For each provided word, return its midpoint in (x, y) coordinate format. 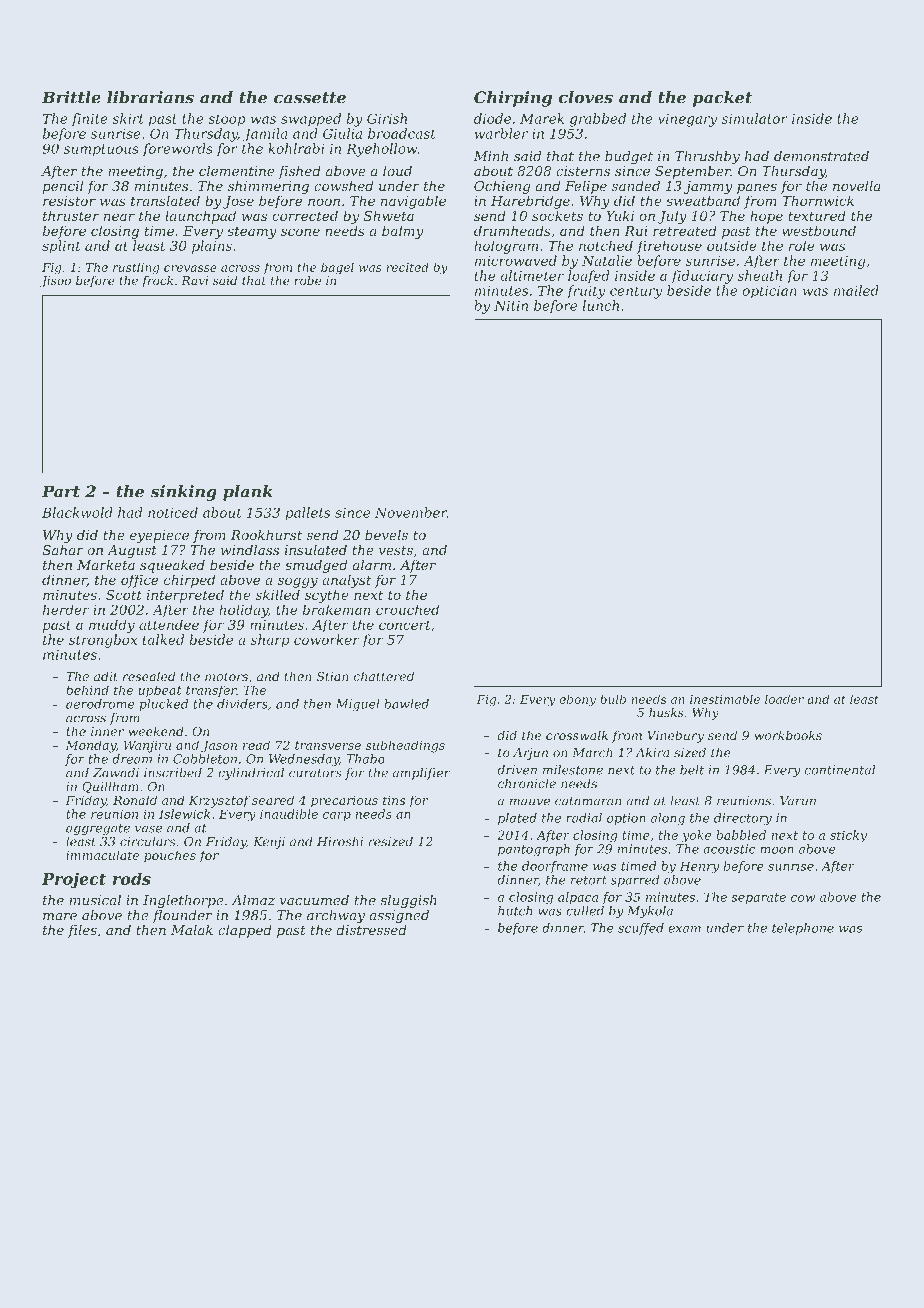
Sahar (63, 549)
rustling (136, 268)
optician (769, 292)
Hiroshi (340, 841)
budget (629, 157)
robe (307, 280)
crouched (407, 609)
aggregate (98, 829)
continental (840, 770)
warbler (501, 133)
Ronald (135, 800)
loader (784, 699)
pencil (63, 187)
